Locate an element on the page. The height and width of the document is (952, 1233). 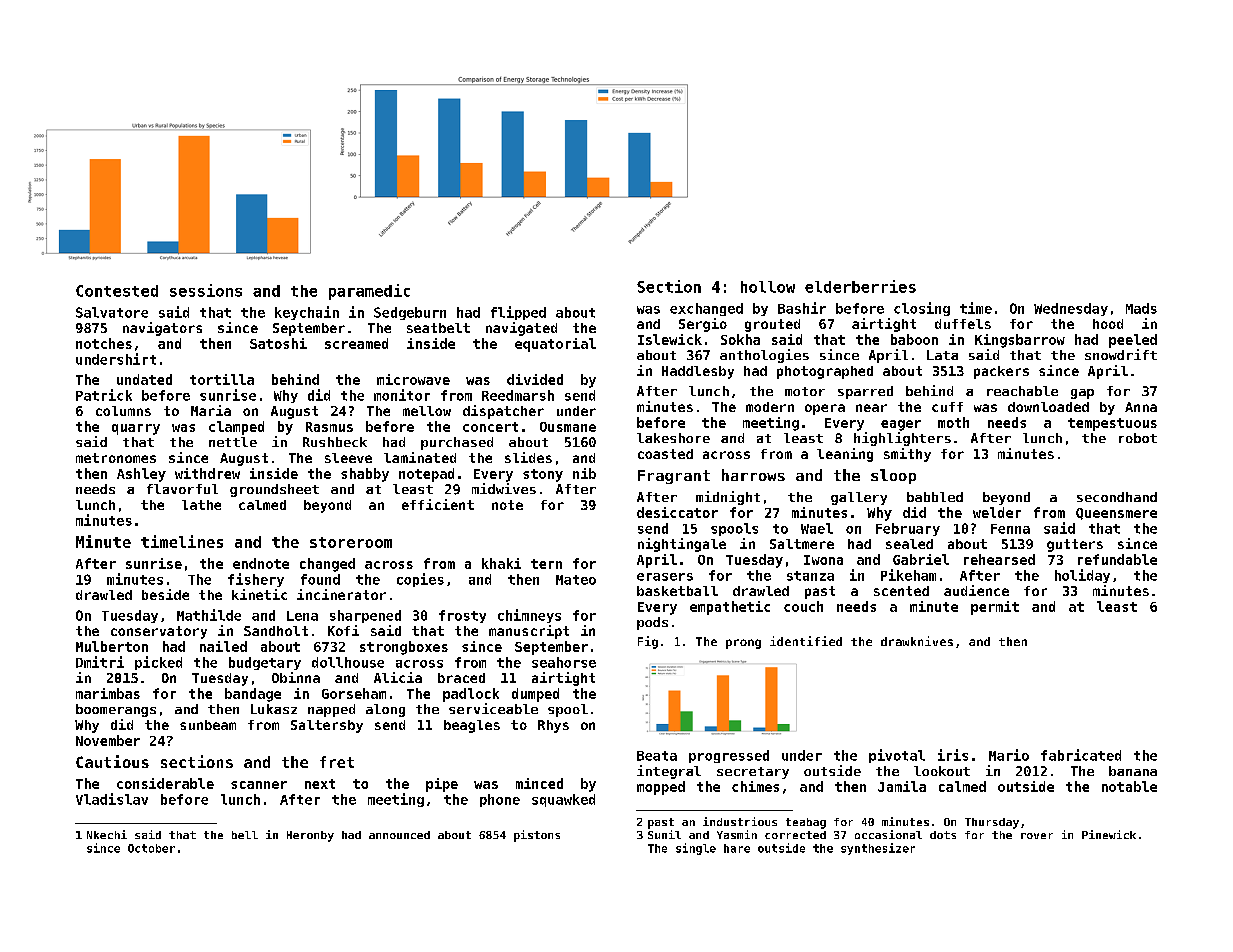
storeroom is located at coordinates (351, 542).
